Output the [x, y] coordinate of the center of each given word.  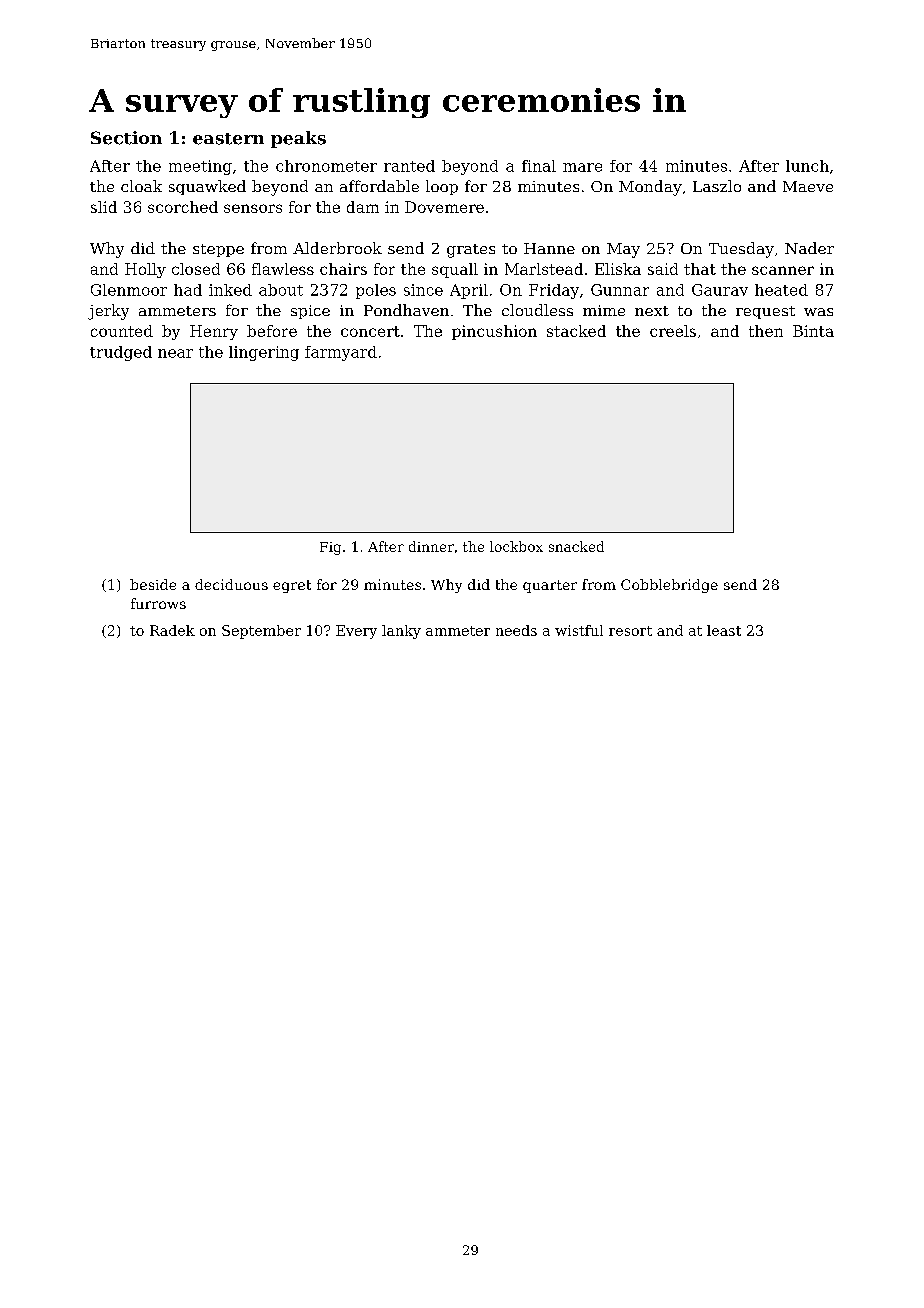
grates [471, 251]
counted [122, 331]
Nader [809, 248]
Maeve [808, 186]
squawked [207, 187]
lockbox [516, 546]
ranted [409, 166]
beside [153, 584]
